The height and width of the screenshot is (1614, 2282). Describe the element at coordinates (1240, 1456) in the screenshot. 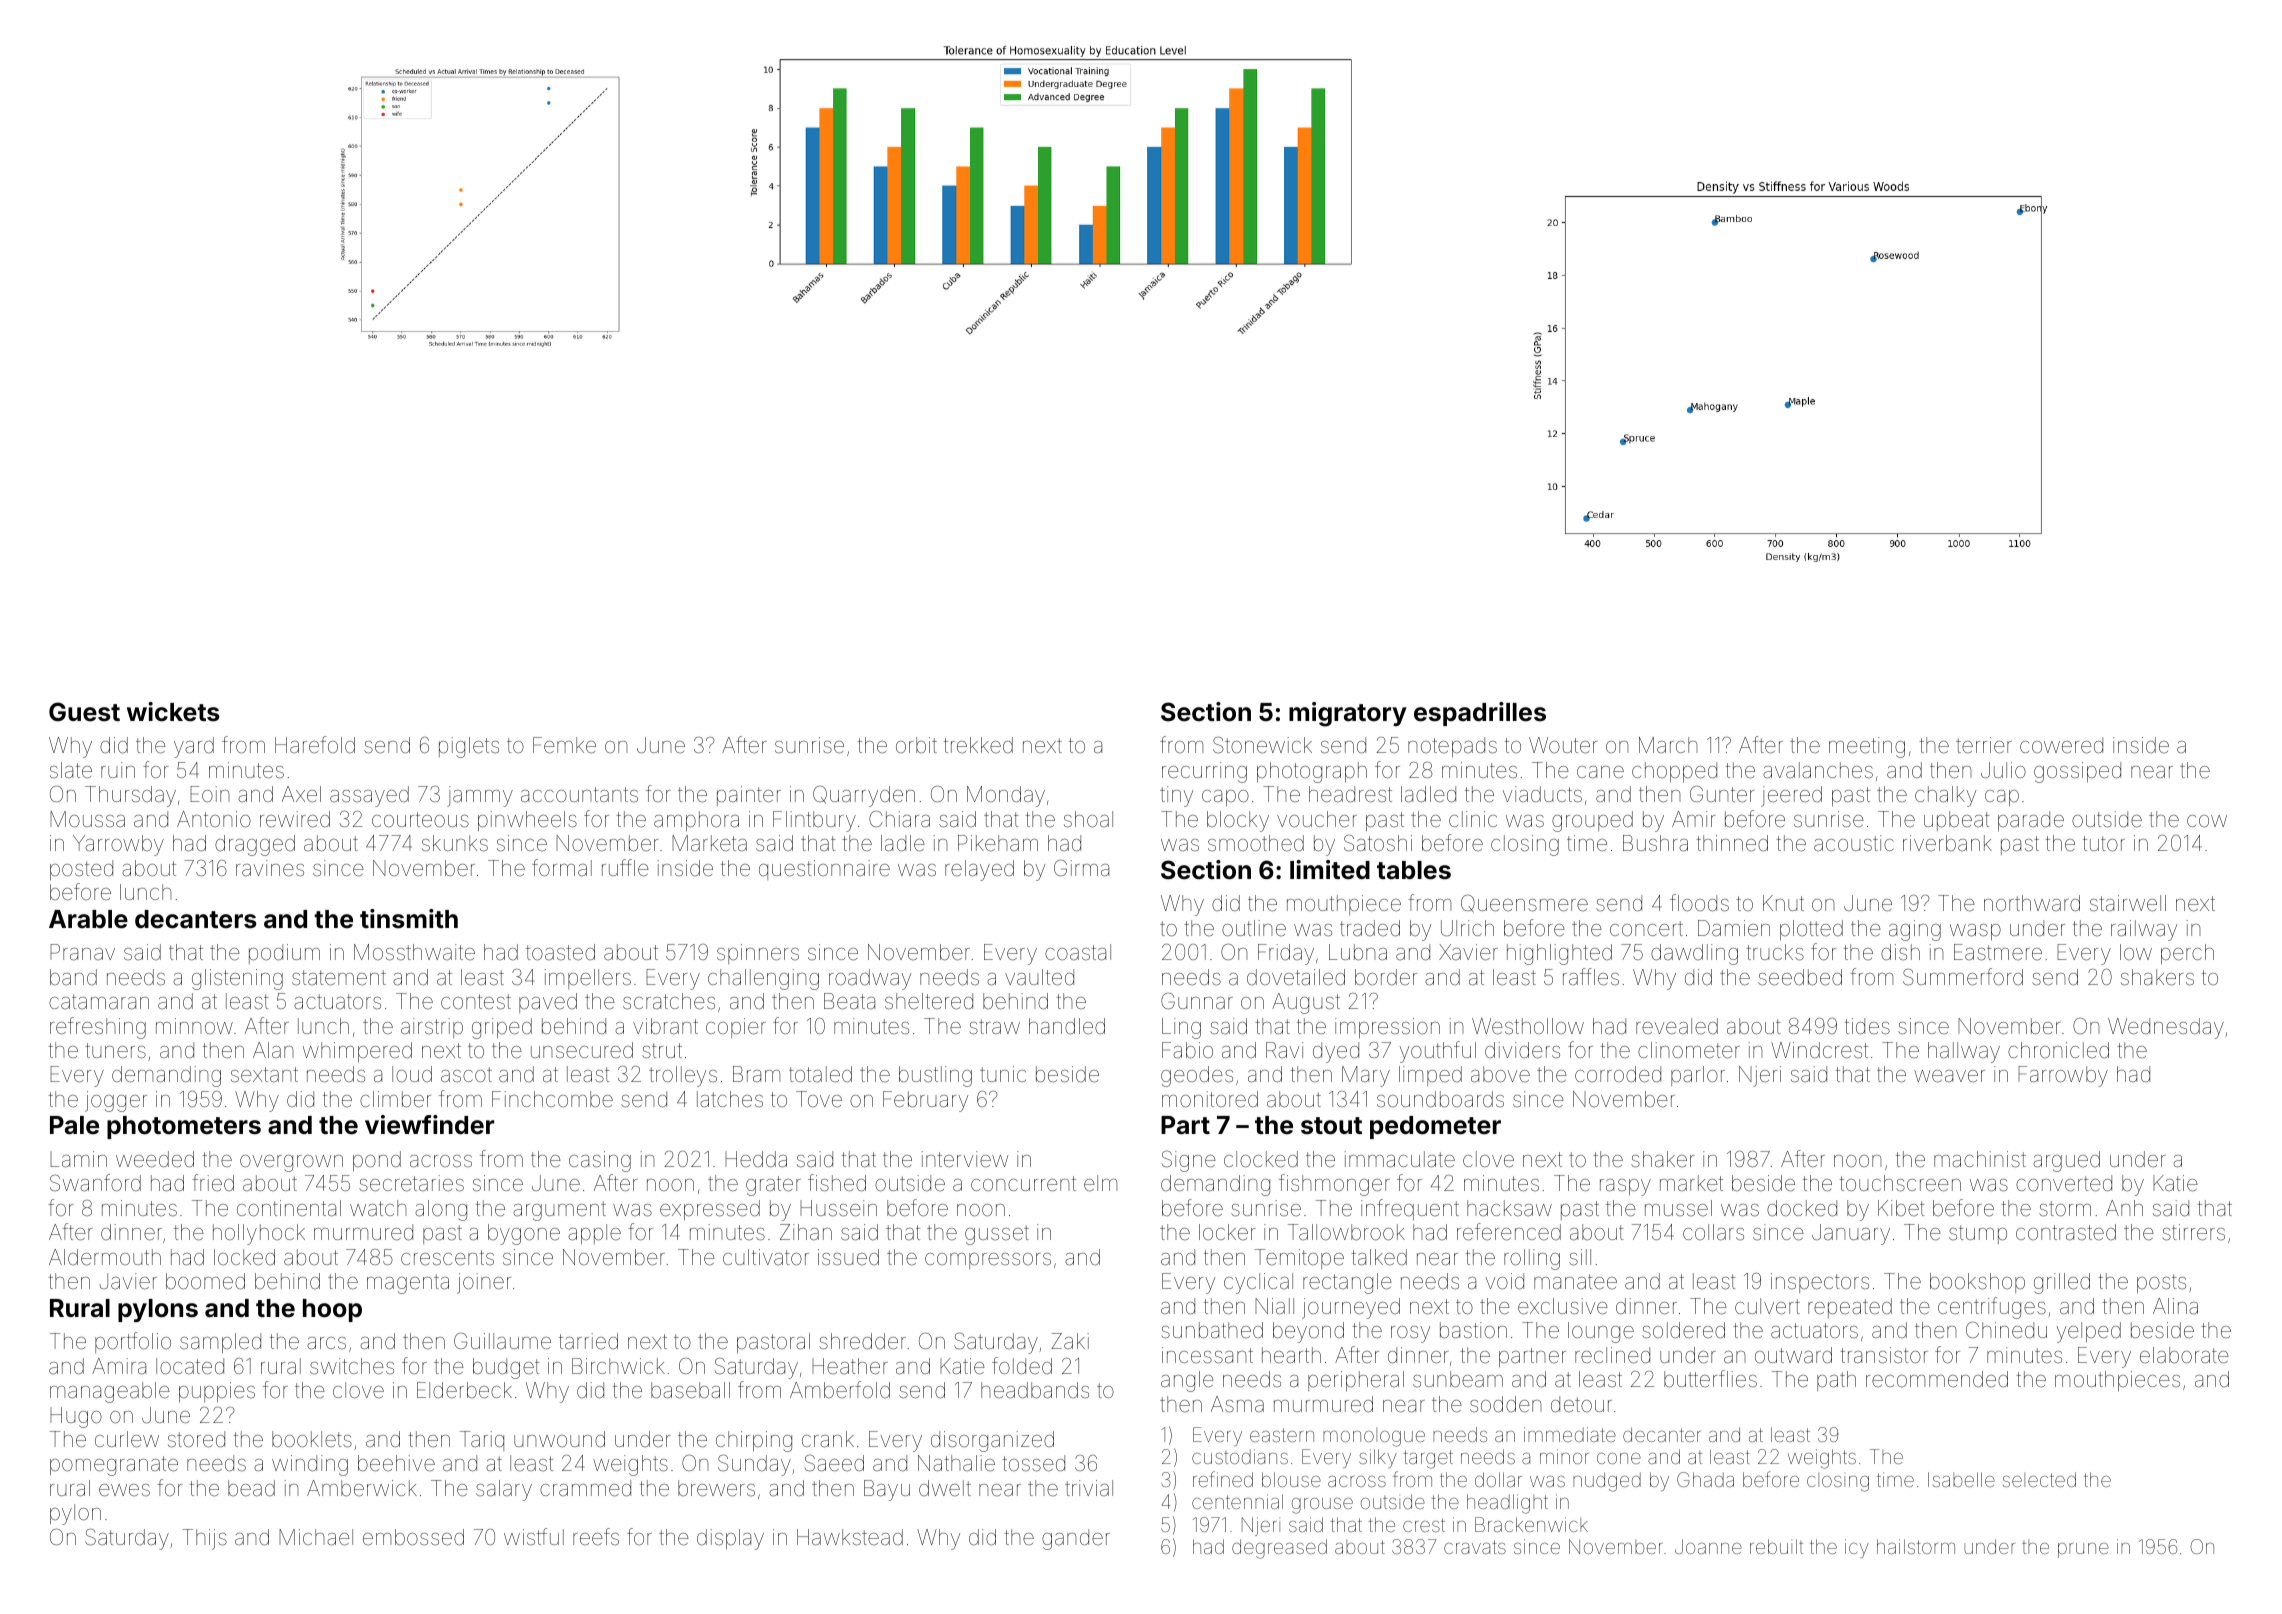

I see `custodians` at that location.
